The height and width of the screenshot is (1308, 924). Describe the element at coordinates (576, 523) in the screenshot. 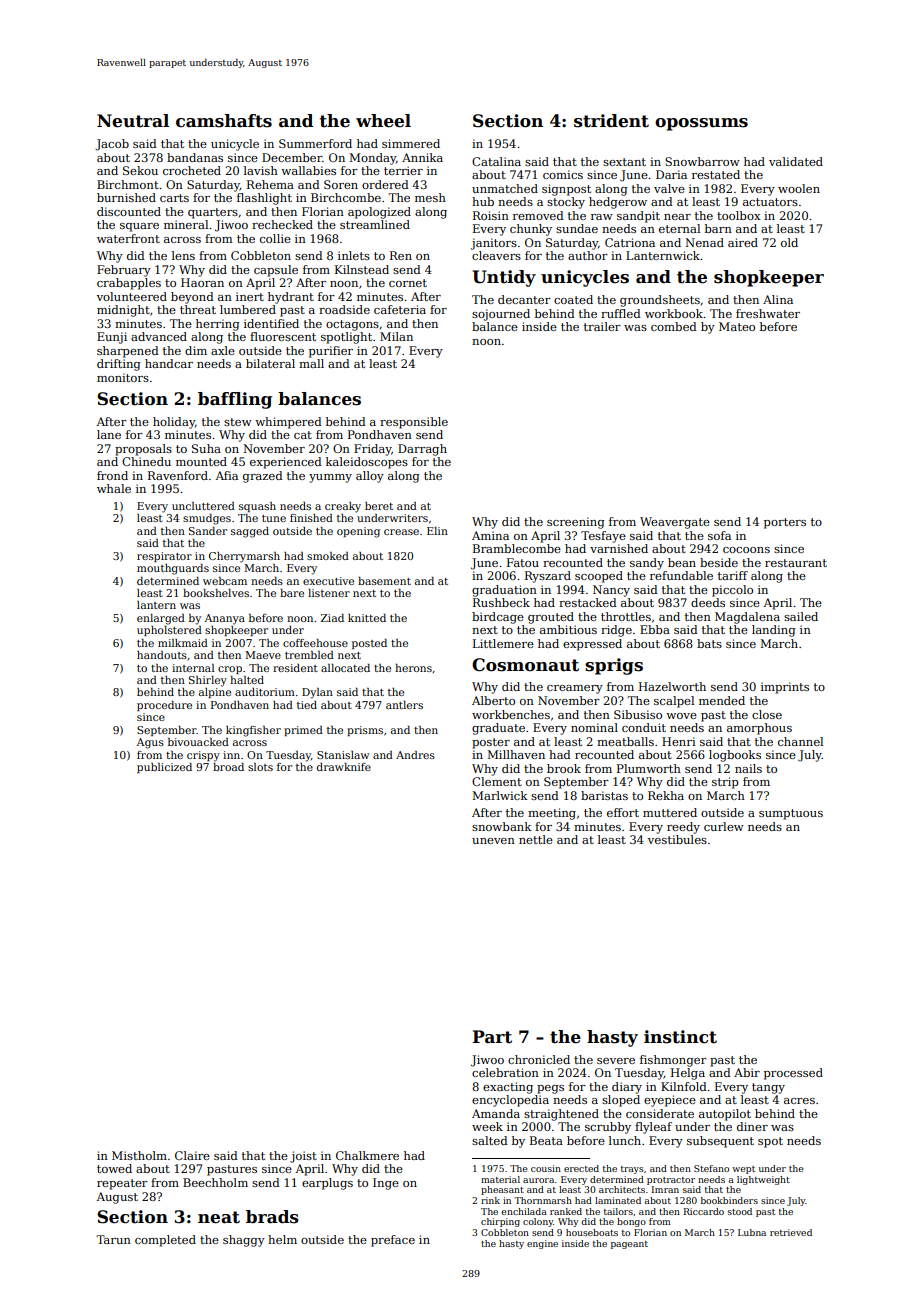

I see `screening` at that location.
